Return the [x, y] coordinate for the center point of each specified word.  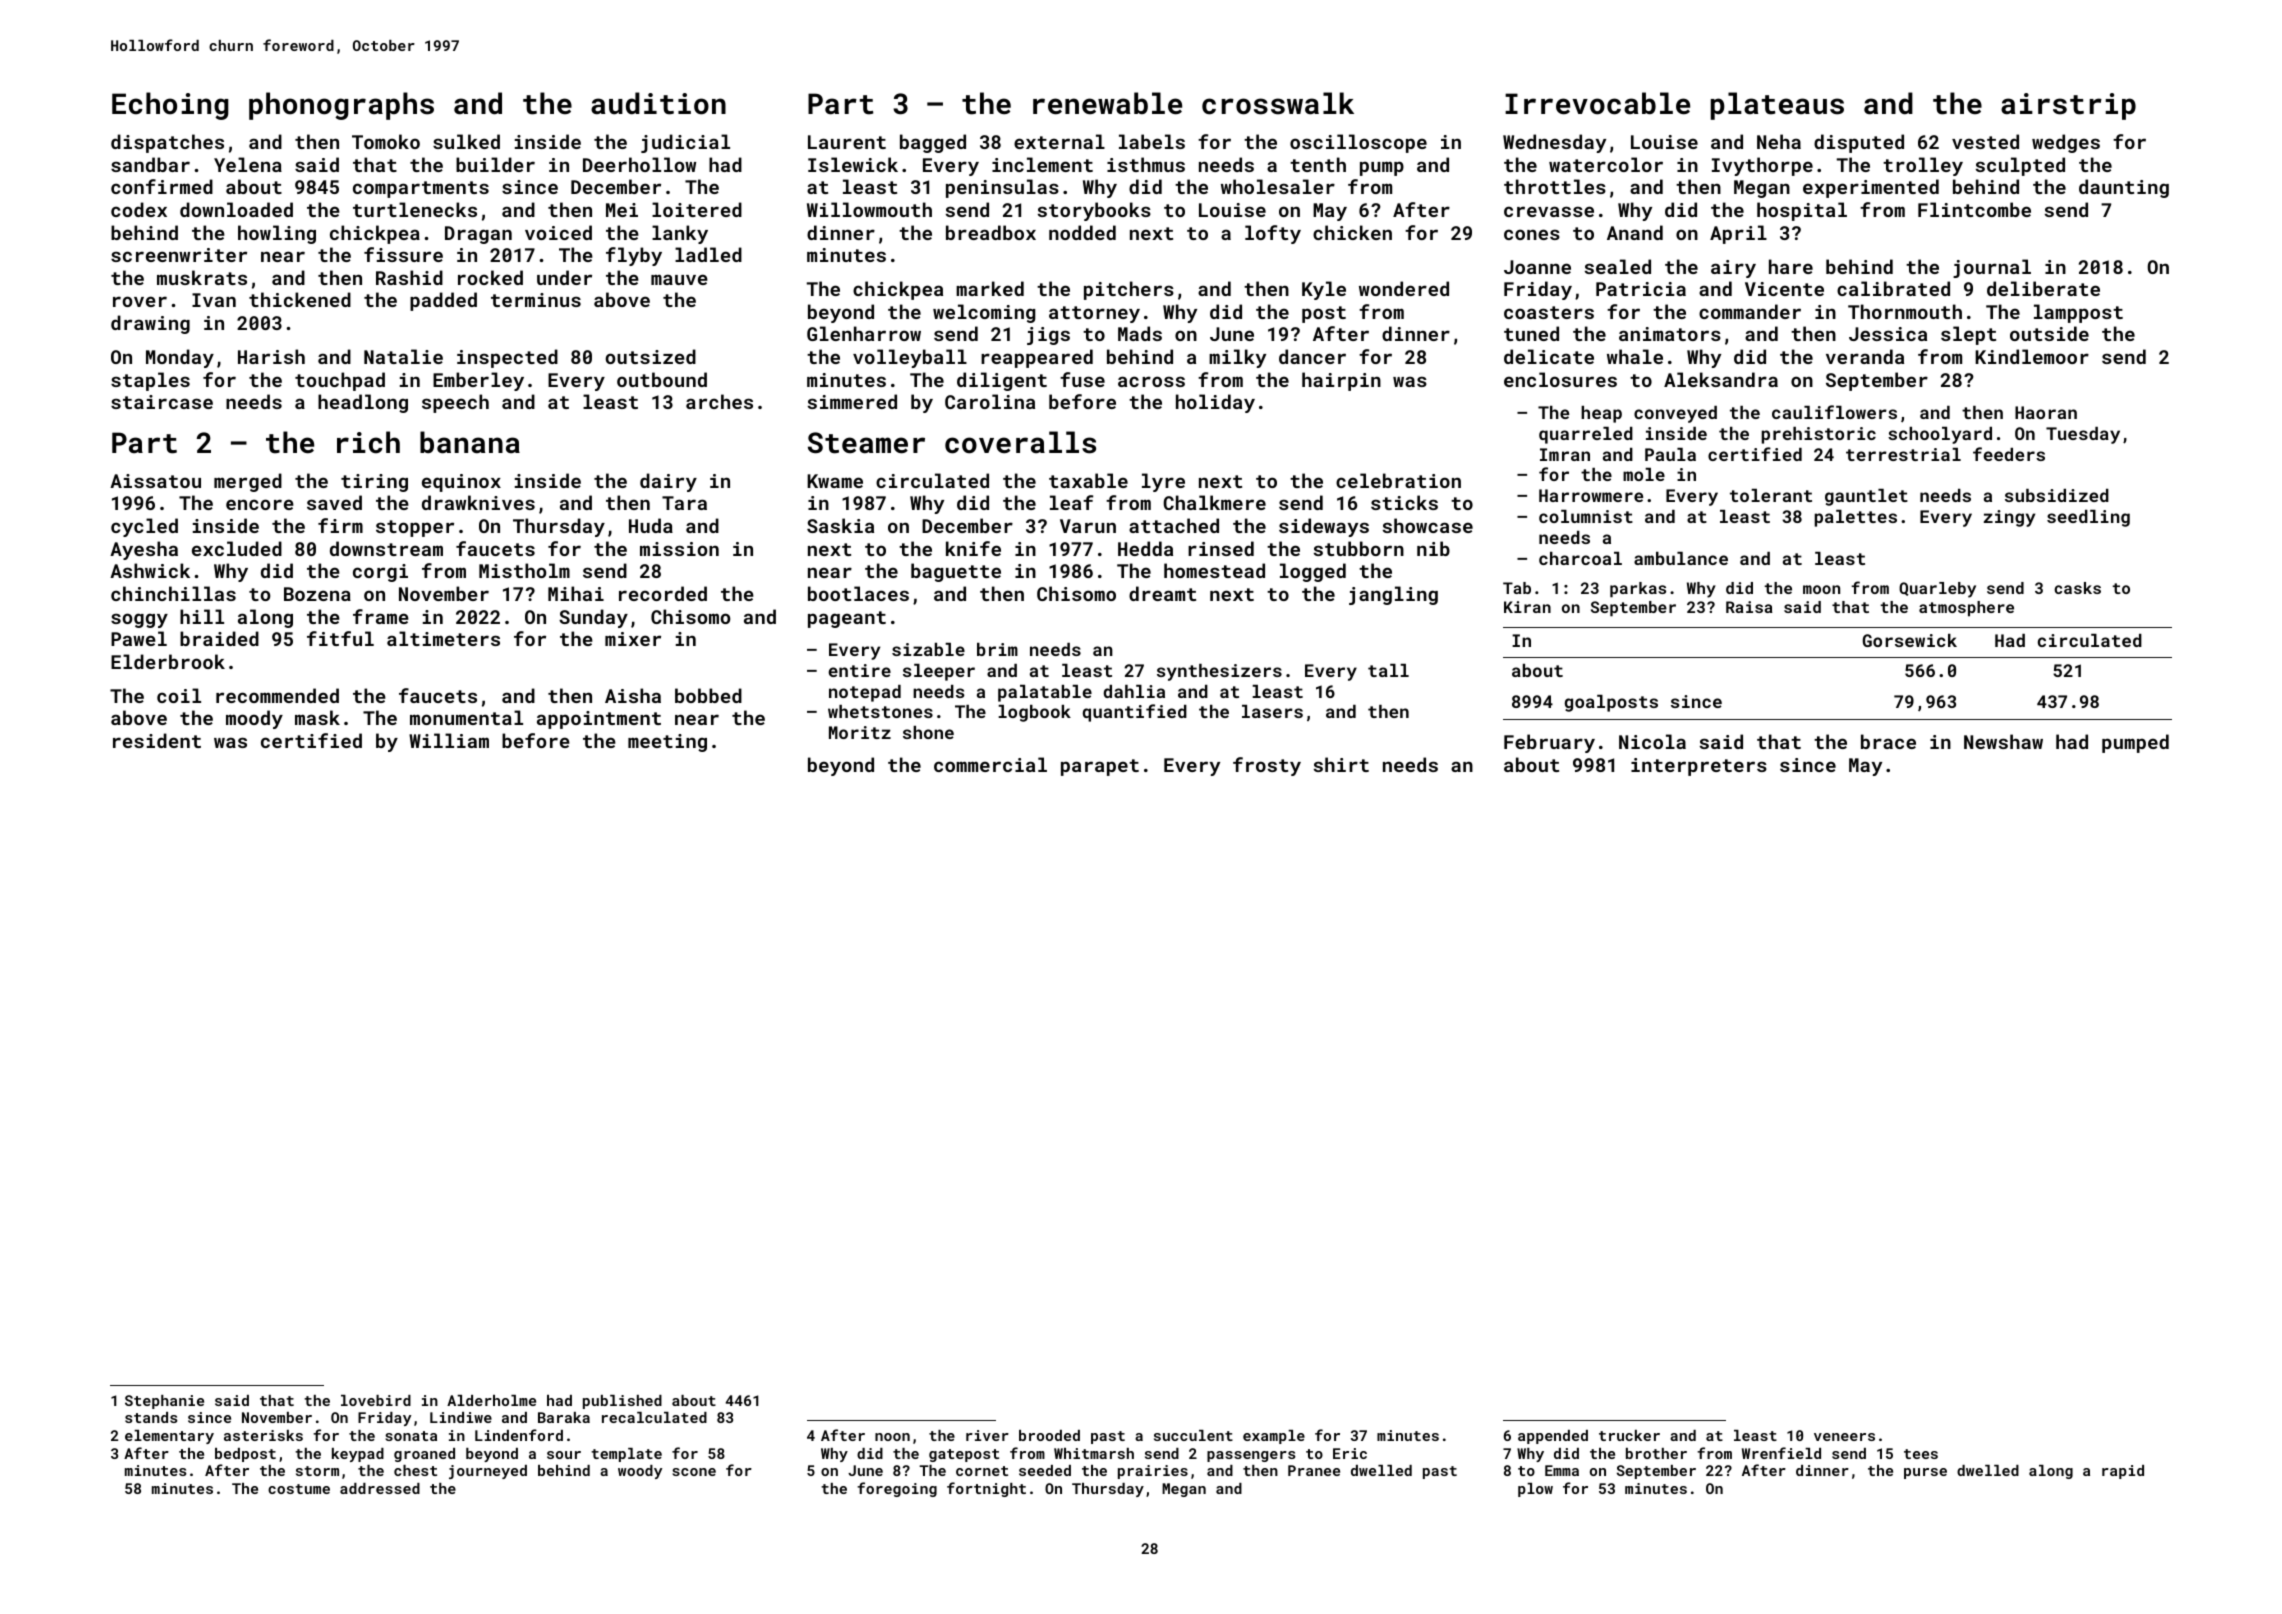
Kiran [1527, 607]
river [987, 1435]
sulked [466, 141]
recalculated [654, 1417]
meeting [667, 743]
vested [1985, 141]
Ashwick [150, 570]
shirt [1341, 764]
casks [2077, 588]
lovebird [376, 1400]
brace [1888, 741]
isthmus [1146, 164]
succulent [1193, 1435]
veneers [1844, 1437]
